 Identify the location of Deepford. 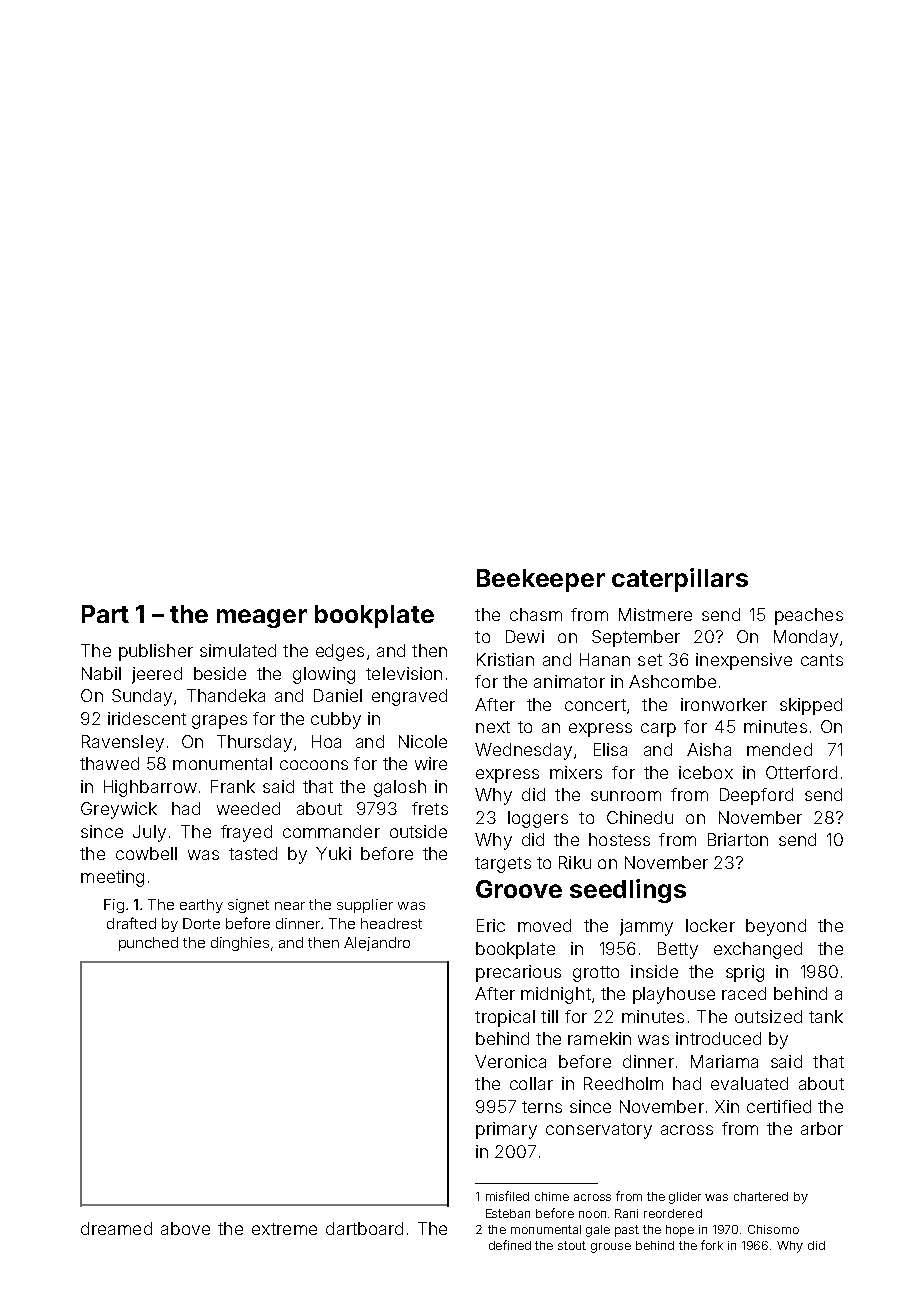
(756, 796).
